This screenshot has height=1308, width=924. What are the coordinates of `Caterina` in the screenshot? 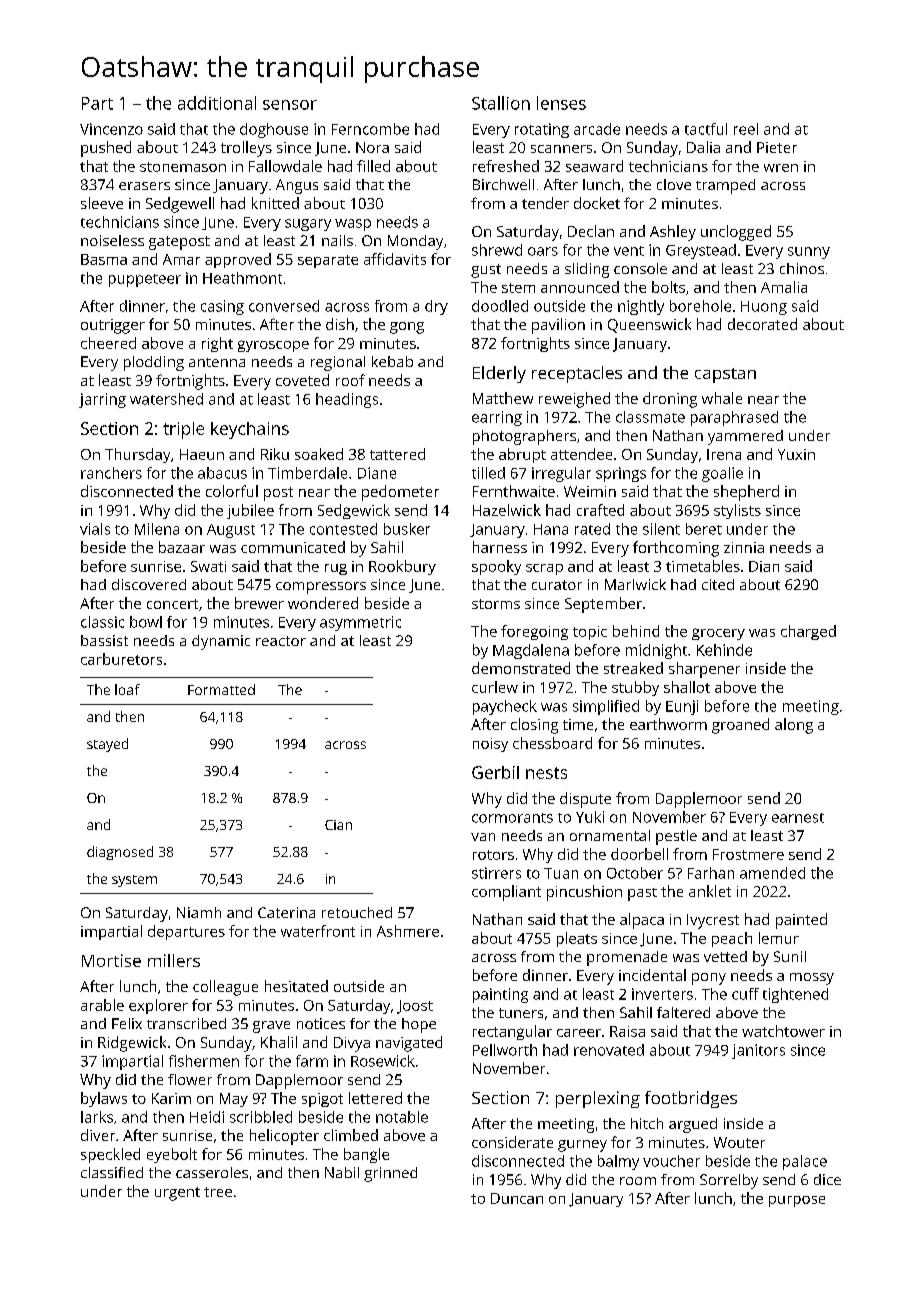 It's located at (286, 912).
